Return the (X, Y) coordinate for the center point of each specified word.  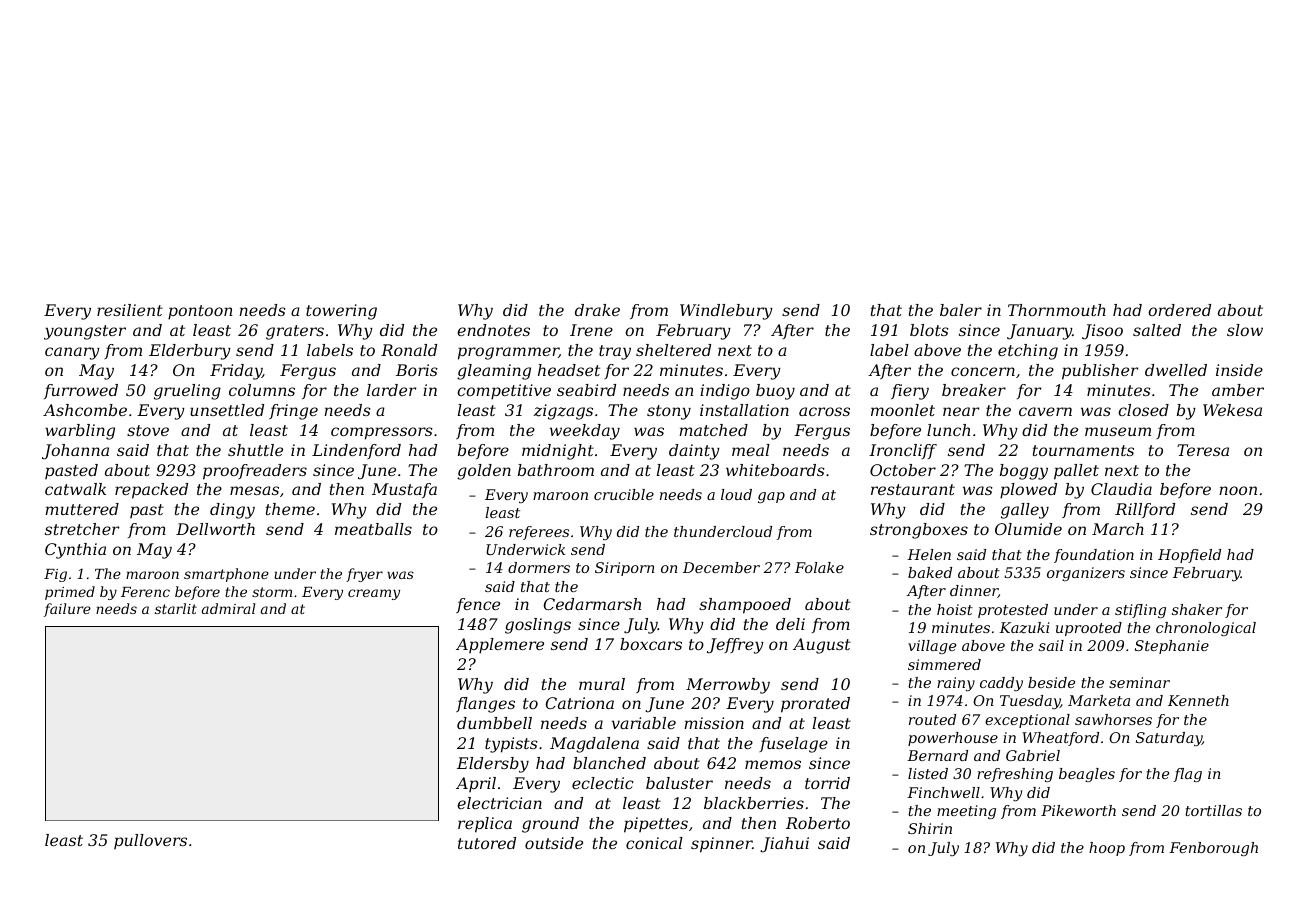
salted (1157, 330)
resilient (130, 310)
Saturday (1169, 739)
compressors (382, 433)
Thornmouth (1057, 310)
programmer (508, 353)
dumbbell (494, 723)
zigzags (563, 412)
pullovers (150, 841)
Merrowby (728, 686)
